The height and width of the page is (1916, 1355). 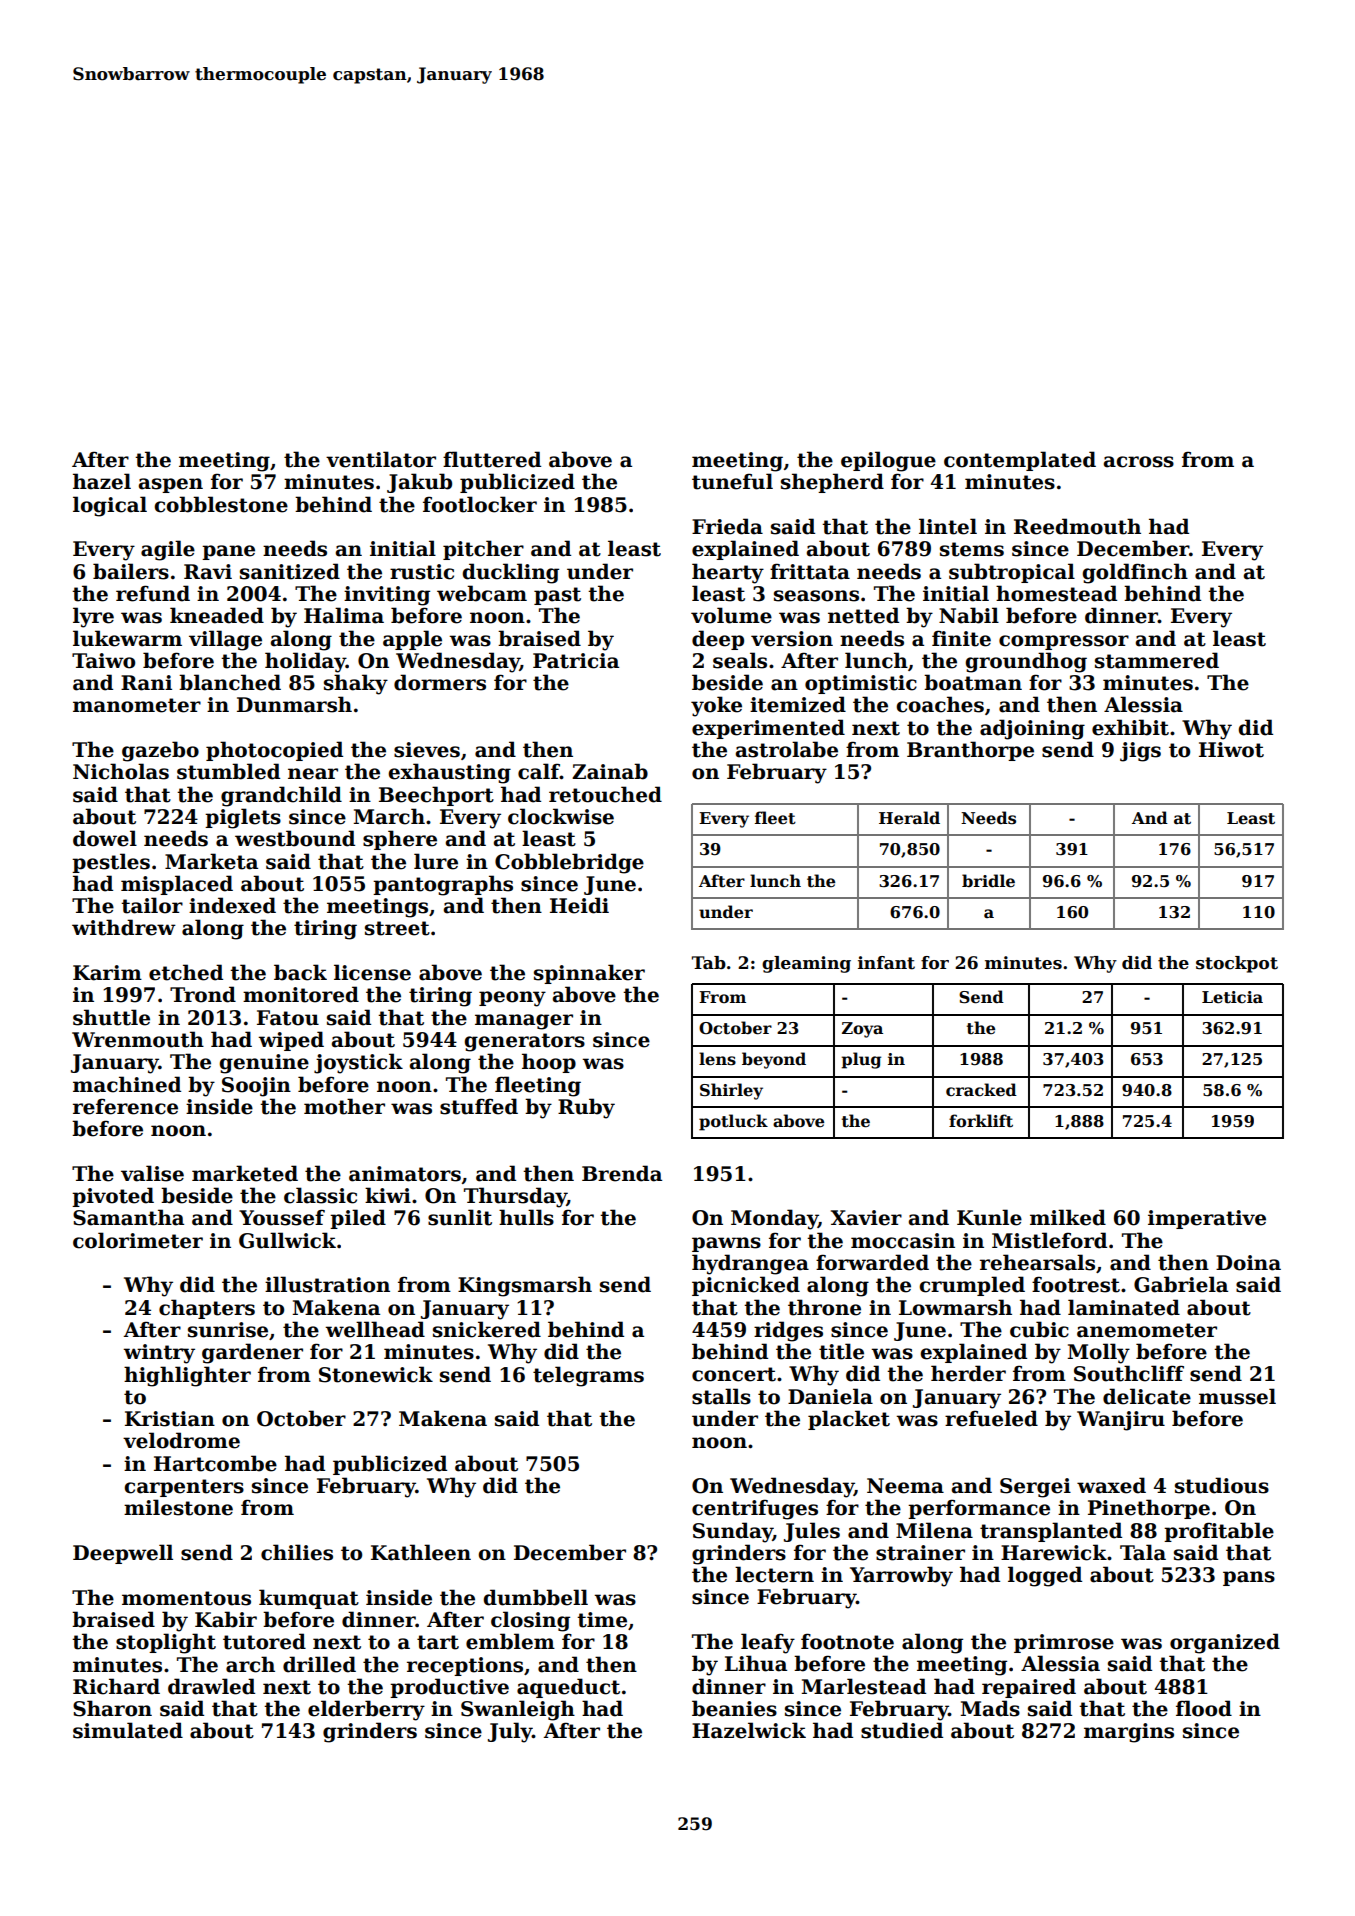 I want to click on momentous, so click(x=186, y=1598).
